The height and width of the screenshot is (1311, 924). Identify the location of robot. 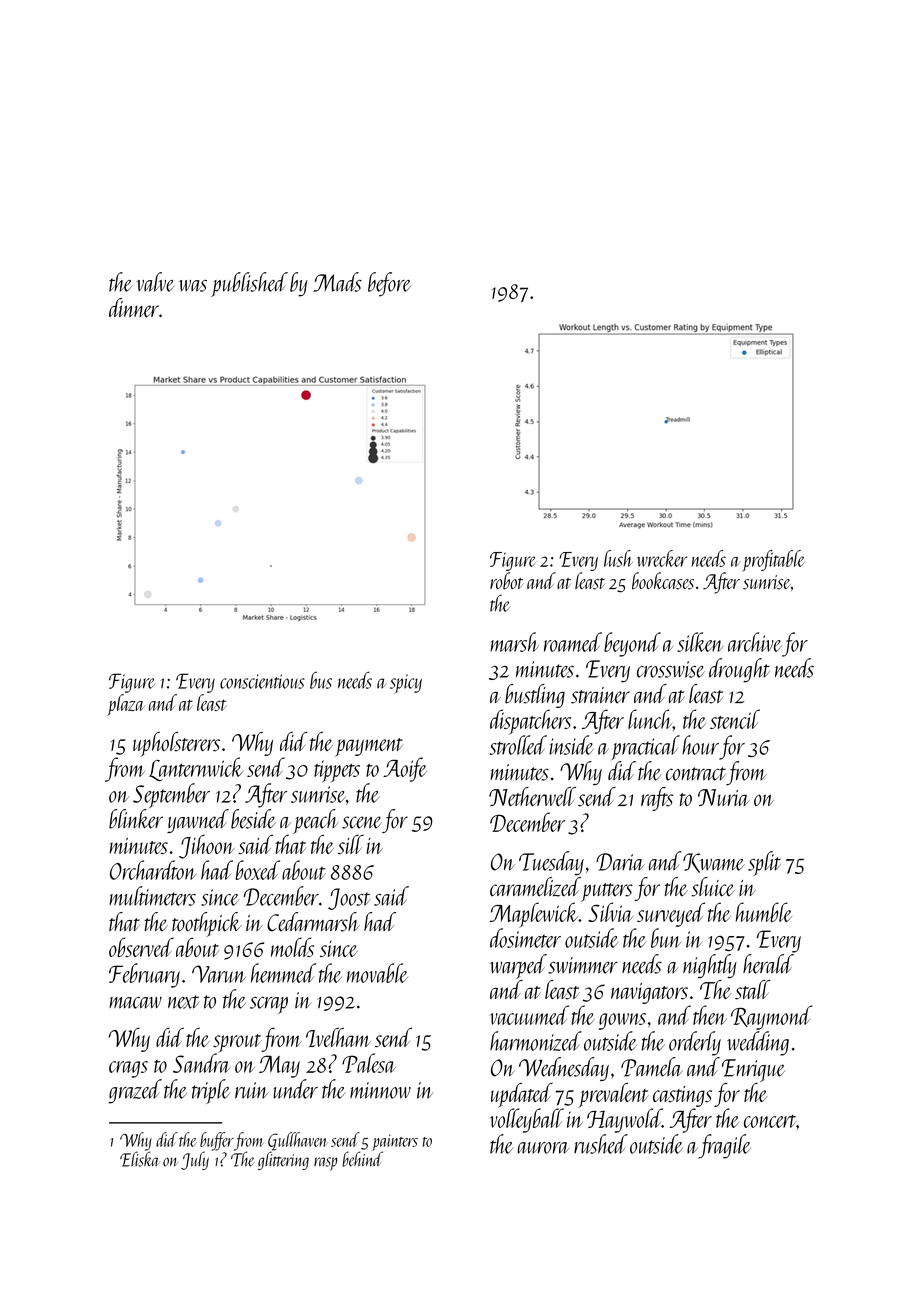
(506, 581).
